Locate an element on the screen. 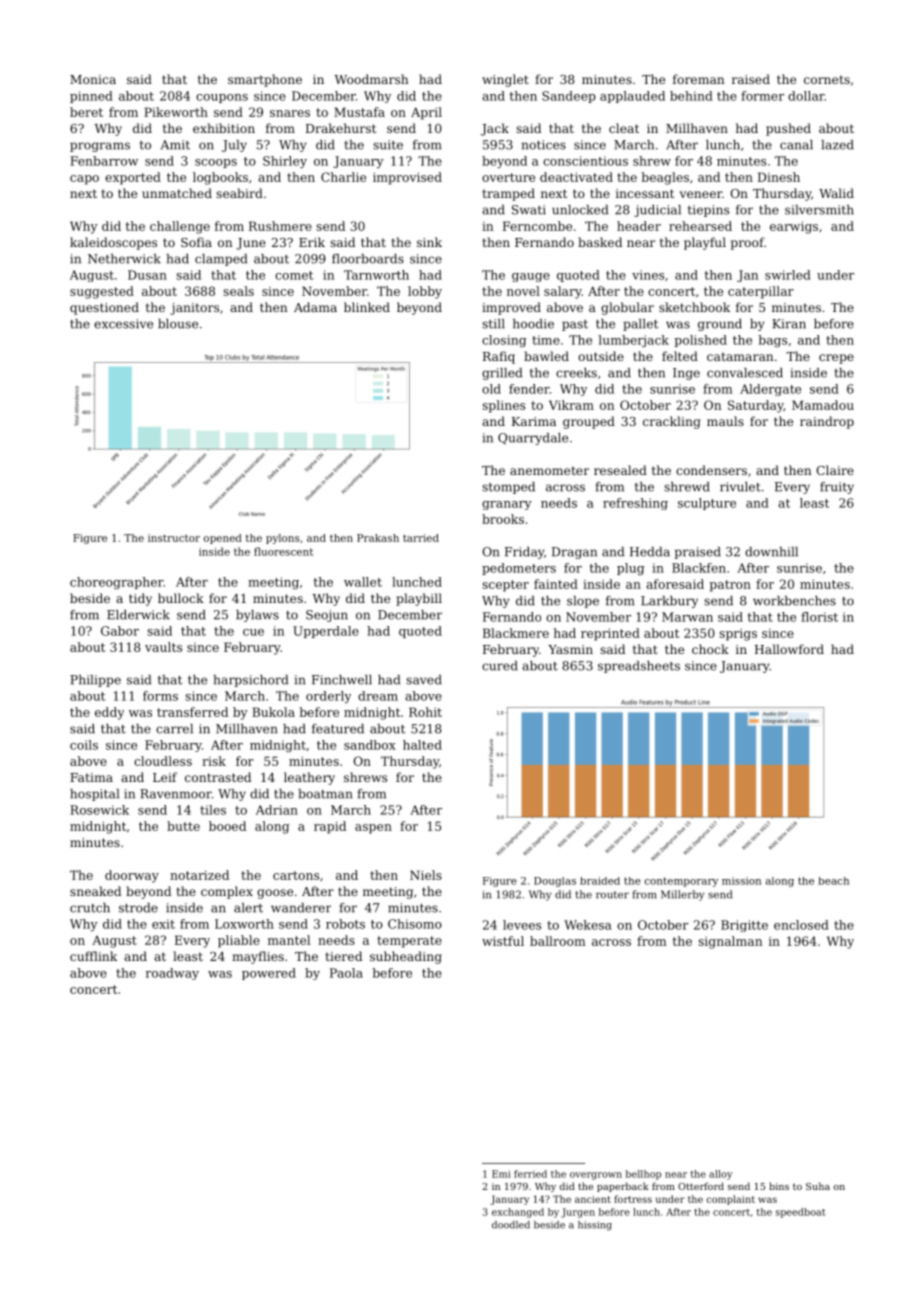 The width and height of the screenshot is (924, 1308). Hallowford is located at coordinates (789, 649).
